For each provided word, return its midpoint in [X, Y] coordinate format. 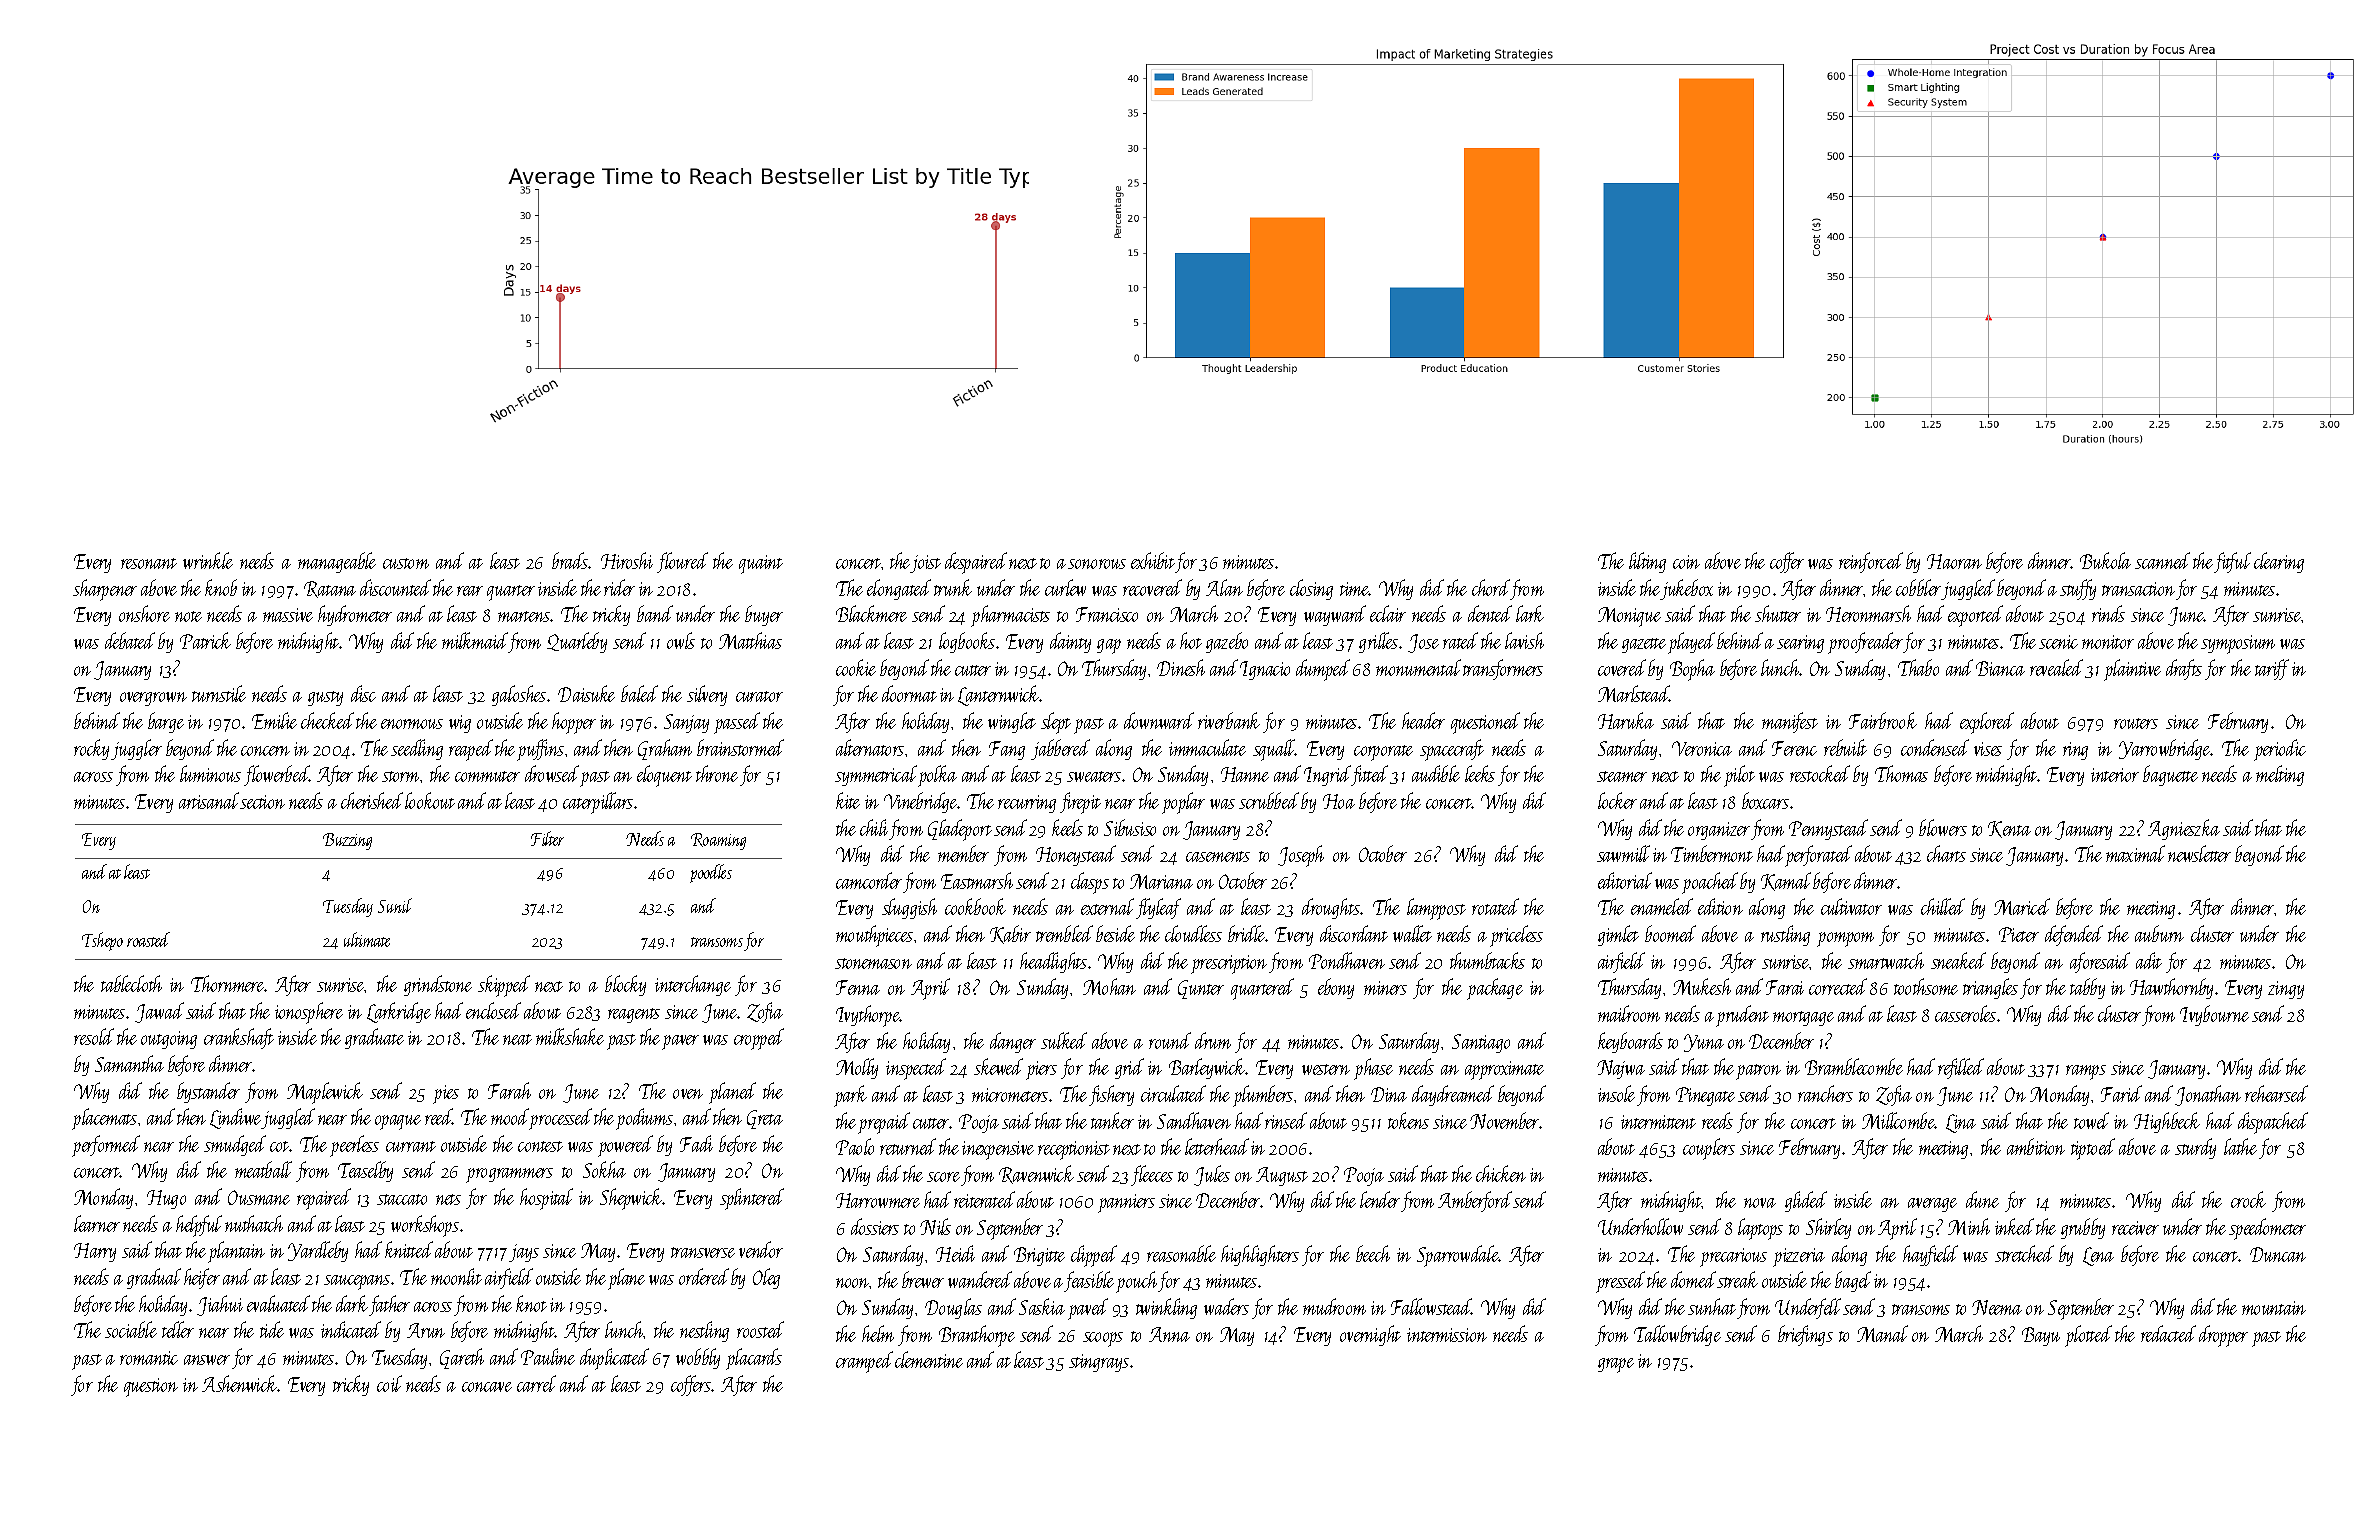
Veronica [1702, 748]
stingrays [1099, 1363]
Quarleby [577, 642]
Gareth [462, 1358]
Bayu [2041, 1336]
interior [2115, 775]
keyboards [1630, 1042]
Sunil [395, 905]
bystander [208, 1092]
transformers [1503, 669]
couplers [1709, 1149]
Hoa [1339, 801]
